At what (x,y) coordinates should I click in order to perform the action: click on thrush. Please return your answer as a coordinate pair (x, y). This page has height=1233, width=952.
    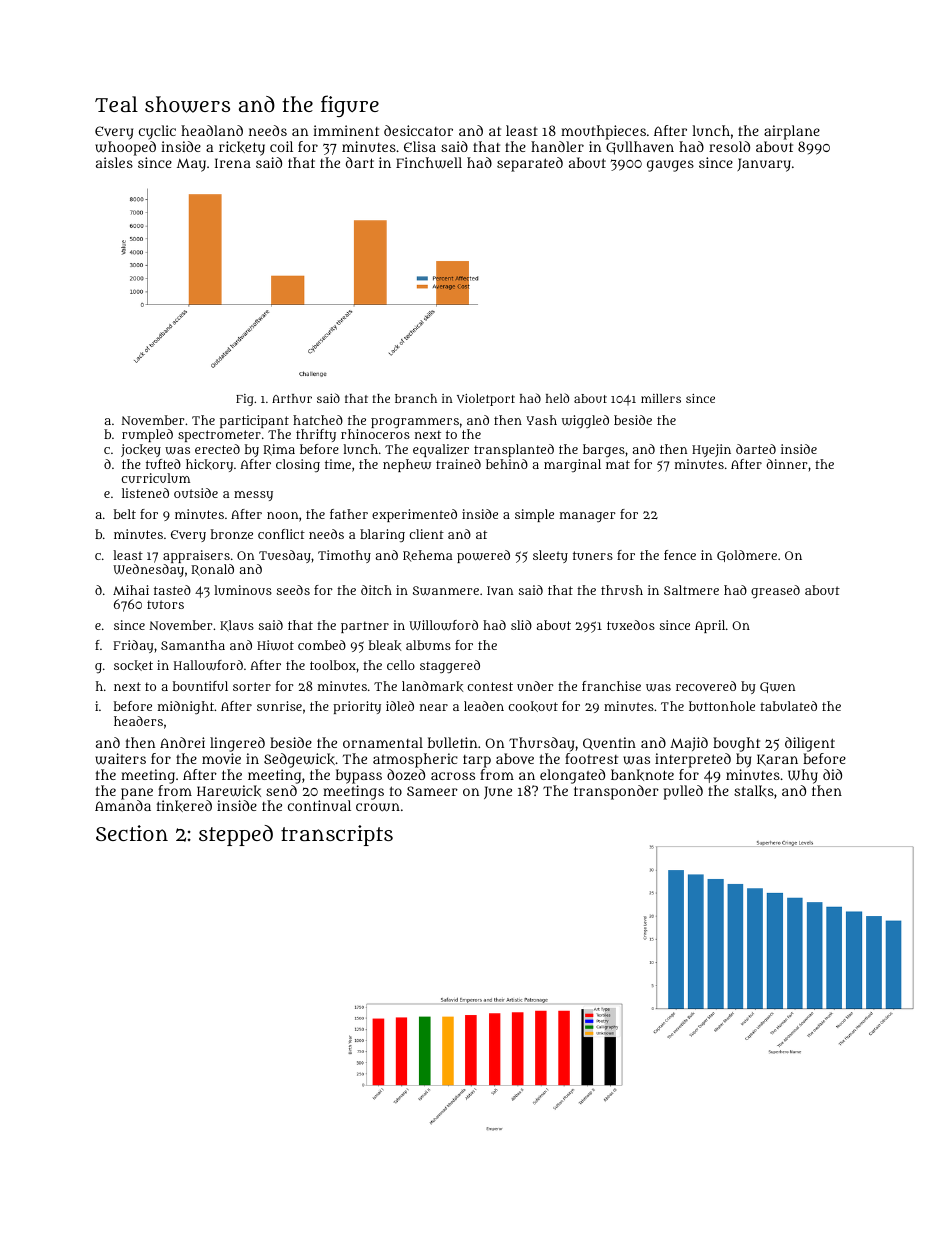
    Looking at the image, I should click on (622, 590).
